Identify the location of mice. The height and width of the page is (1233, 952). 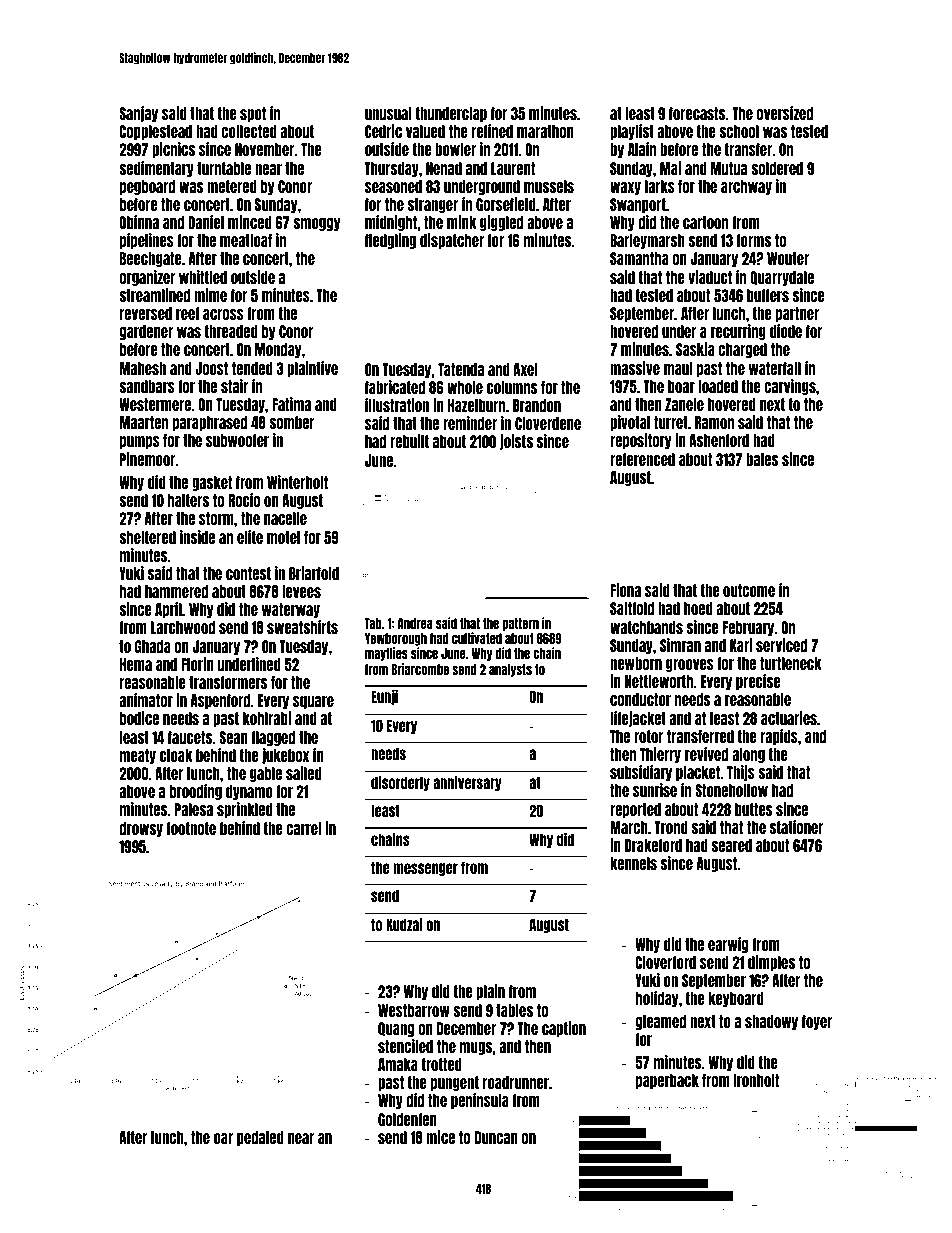
(440, 1137).
